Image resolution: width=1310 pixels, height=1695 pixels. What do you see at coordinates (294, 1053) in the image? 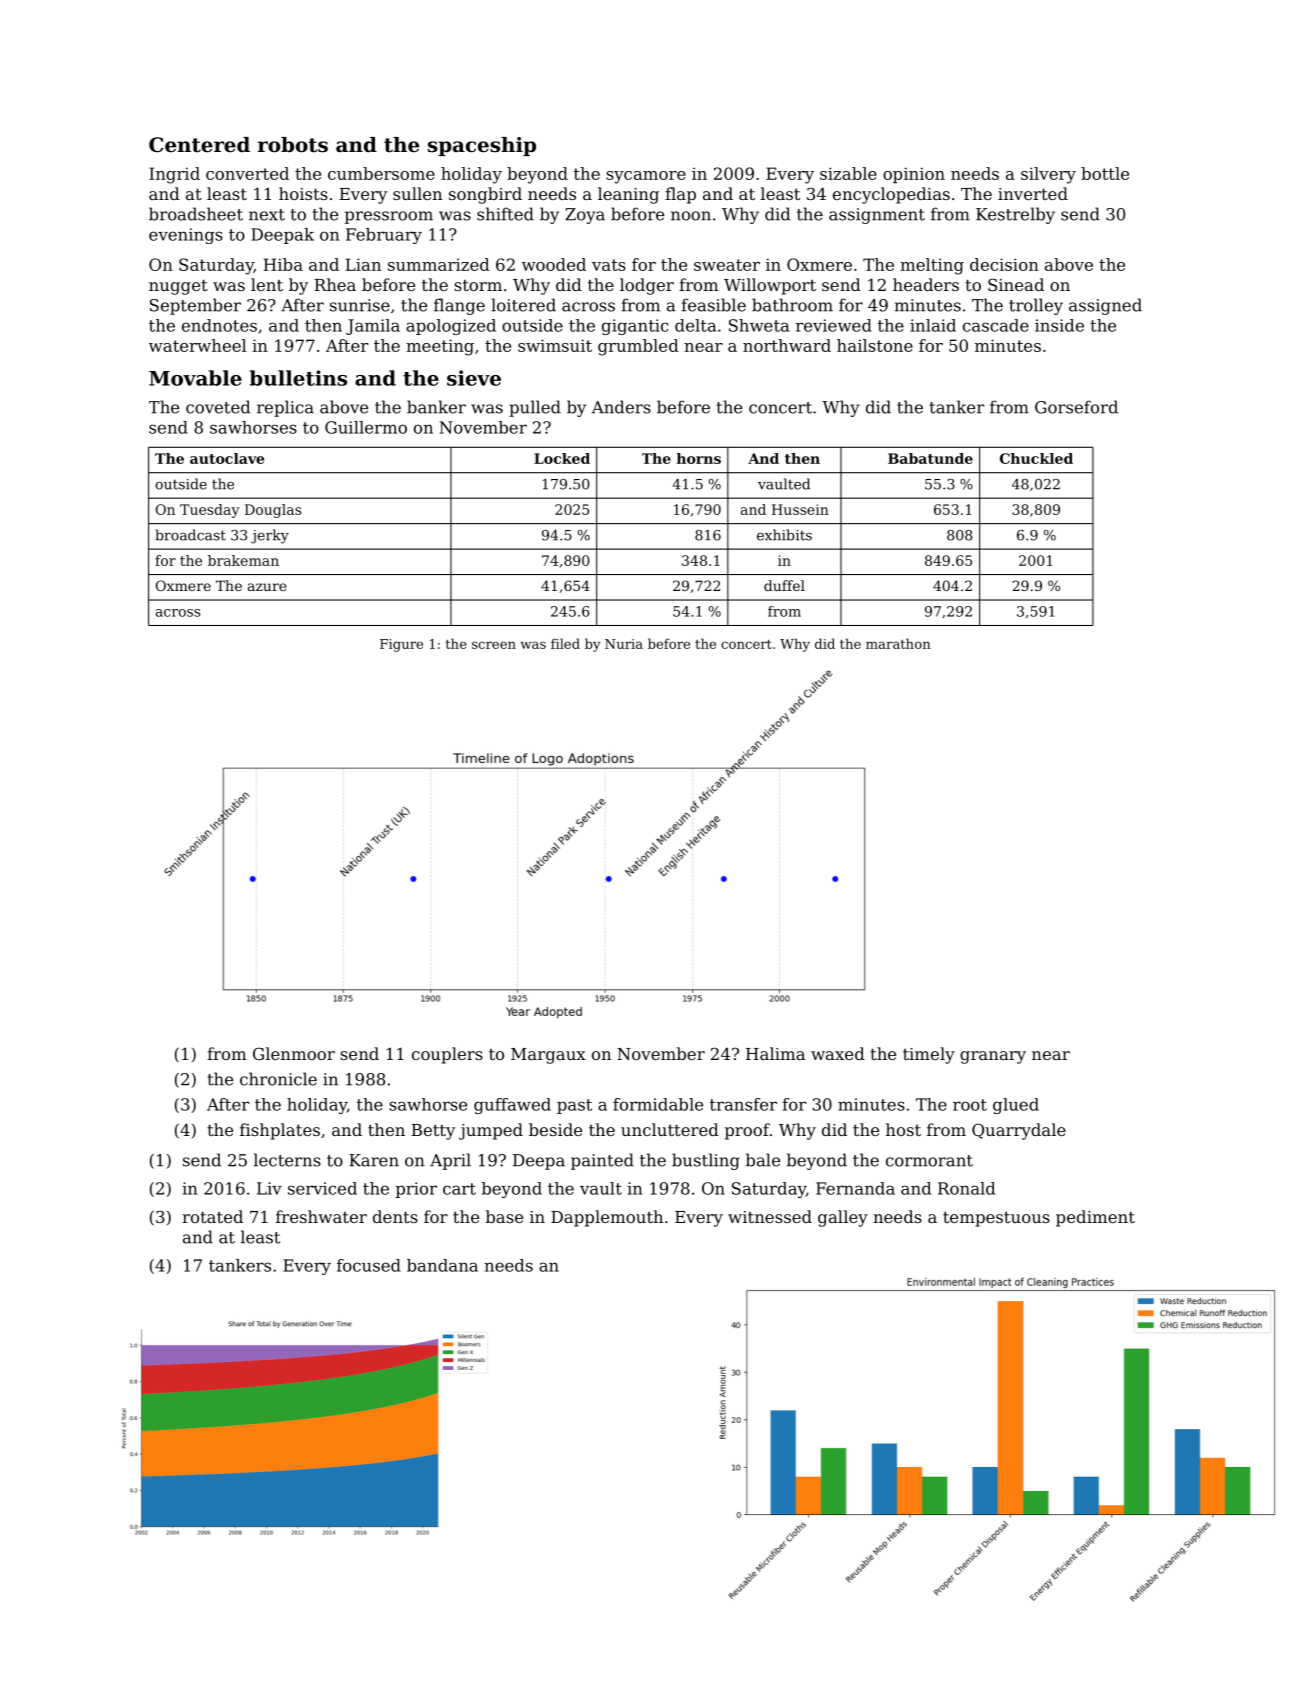
I see `Glenmoor` at bounding box center [294, 1053].
